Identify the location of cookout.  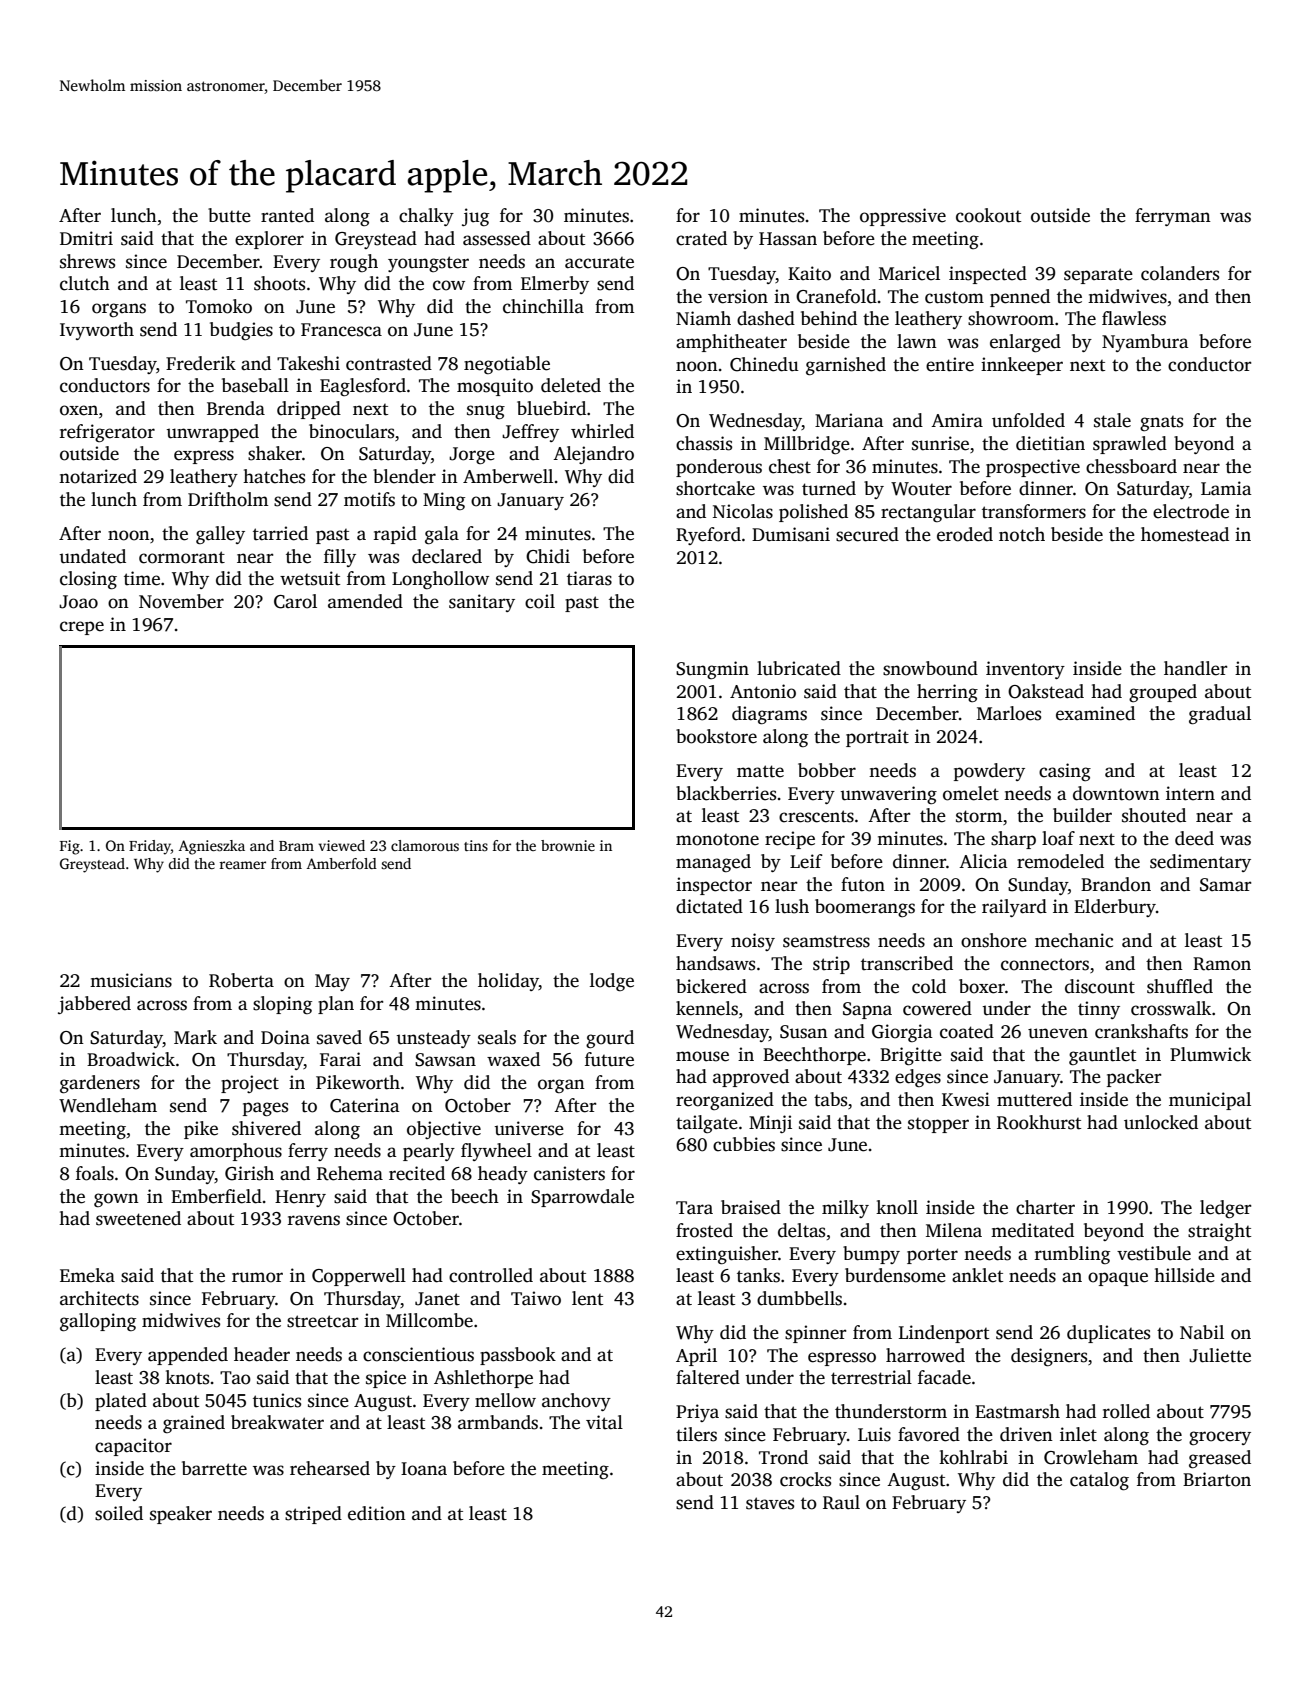
(988, 215).
